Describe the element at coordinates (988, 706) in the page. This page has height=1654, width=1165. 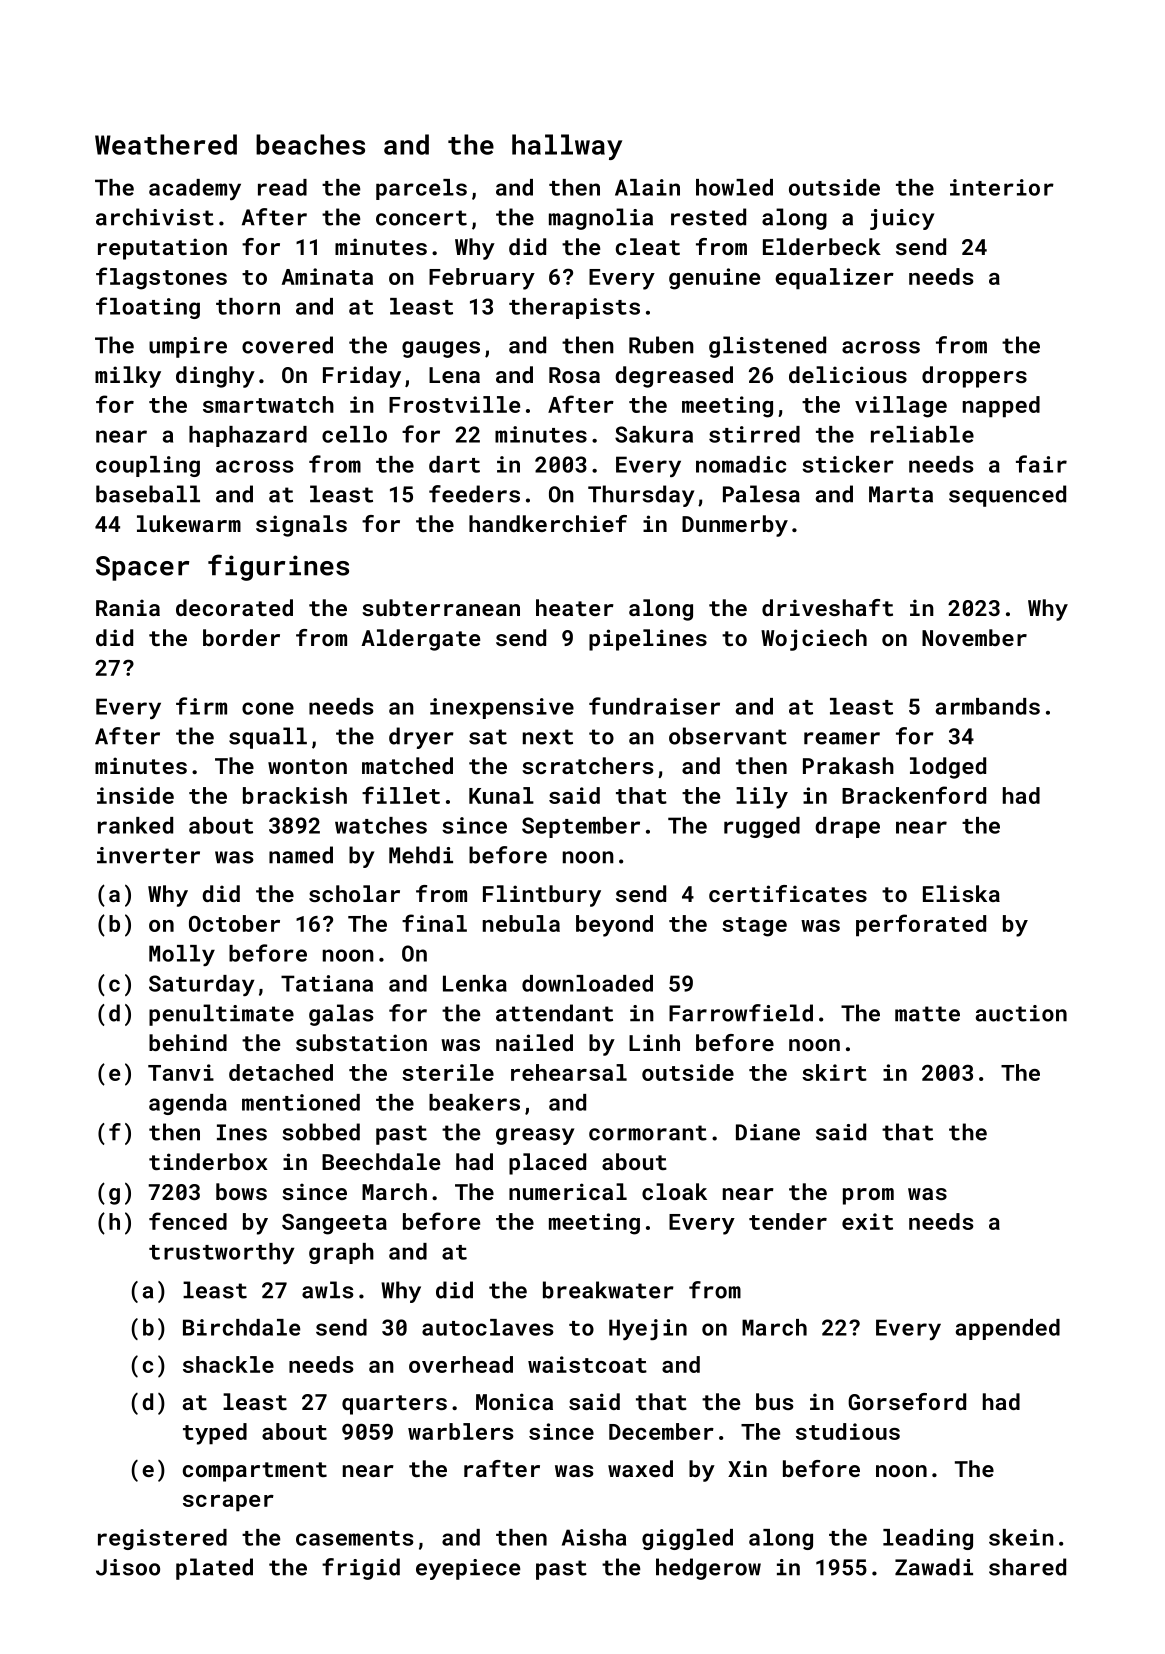
I see `armbands` at that location.
